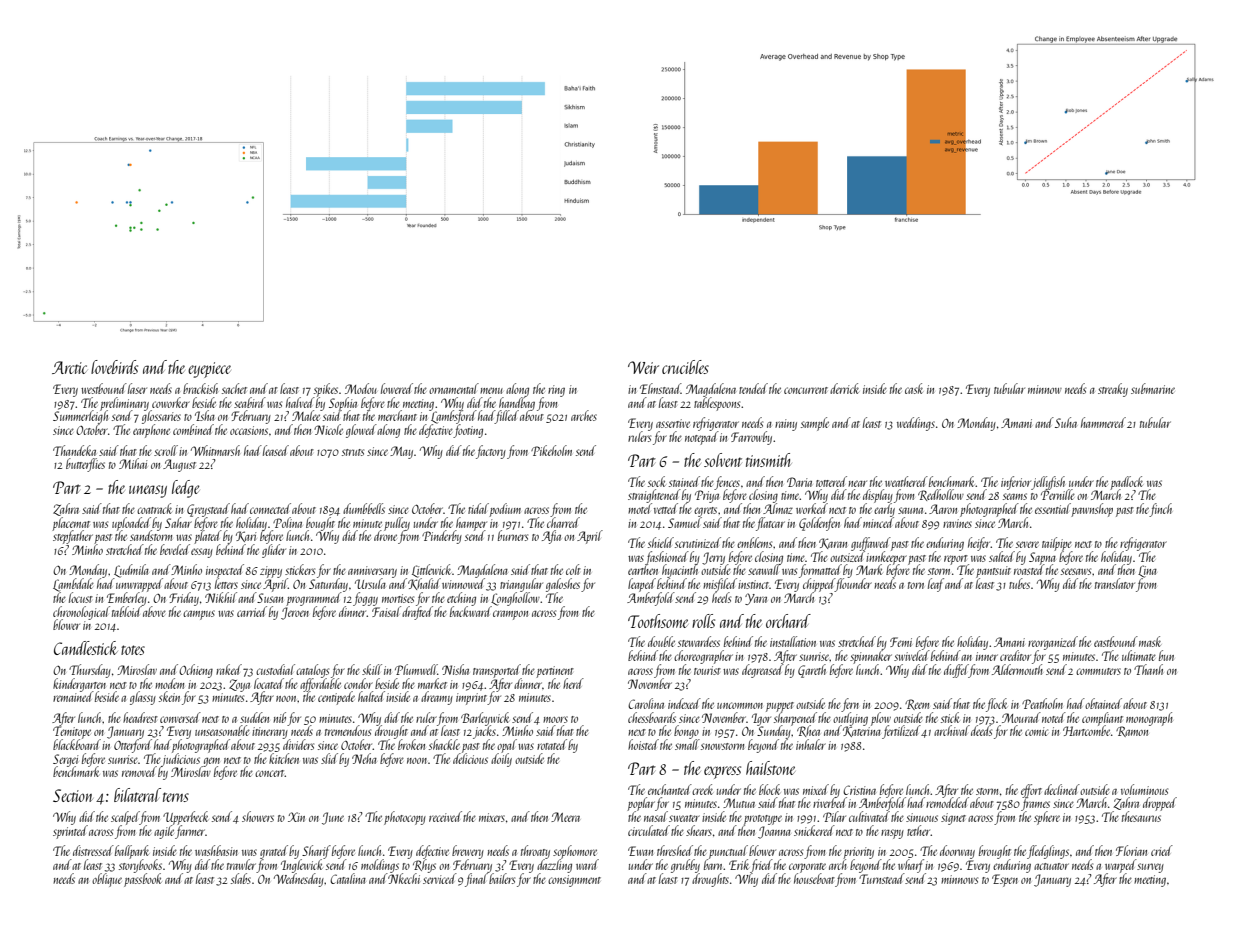  What do you see at coordinates (707, 670) in the page?
I see `tourist` at bounding box center [707, 670].
